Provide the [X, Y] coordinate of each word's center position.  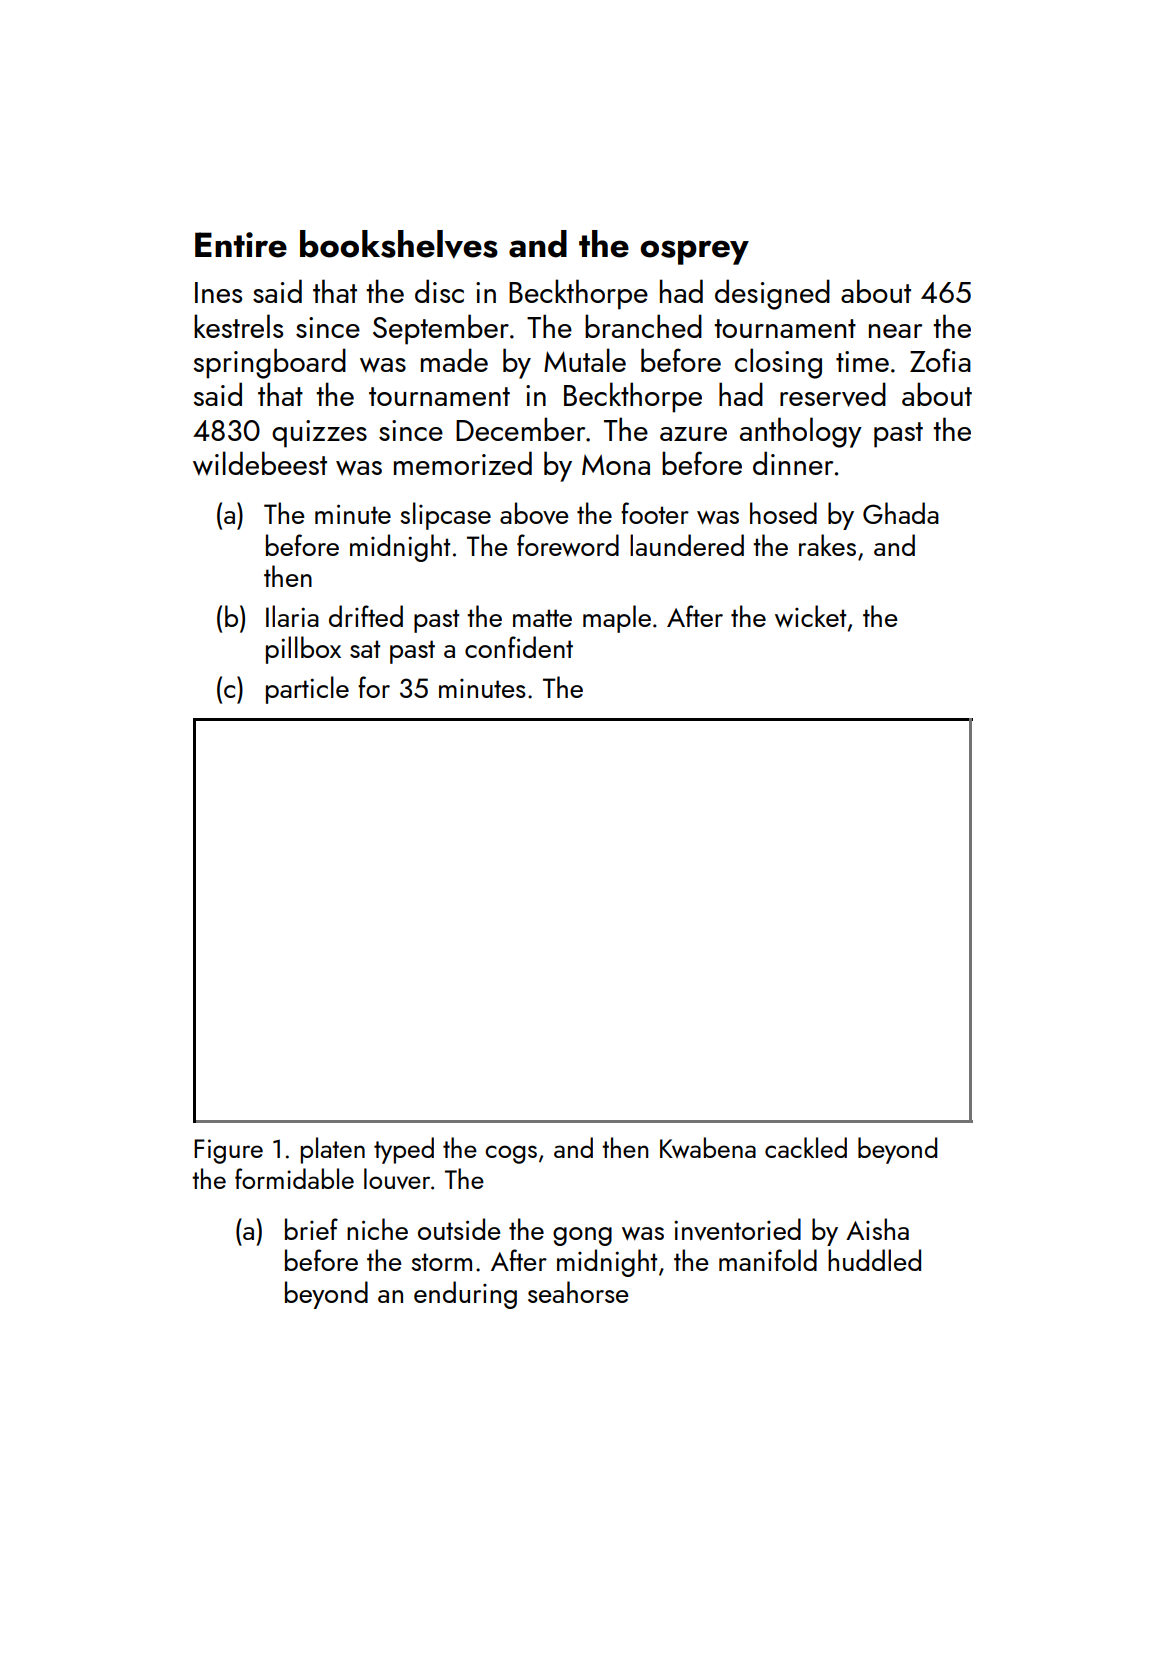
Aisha [877, 1229]
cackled [806, 1147]
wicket [810, 616]
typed [404, 1150]
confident [519, 647]
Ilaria [292, 616]
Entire [241, 245]
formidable [294, 1178]
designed [772, 294]
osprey [694, 252]
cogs [511, 1154]
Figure [228, 1151]
